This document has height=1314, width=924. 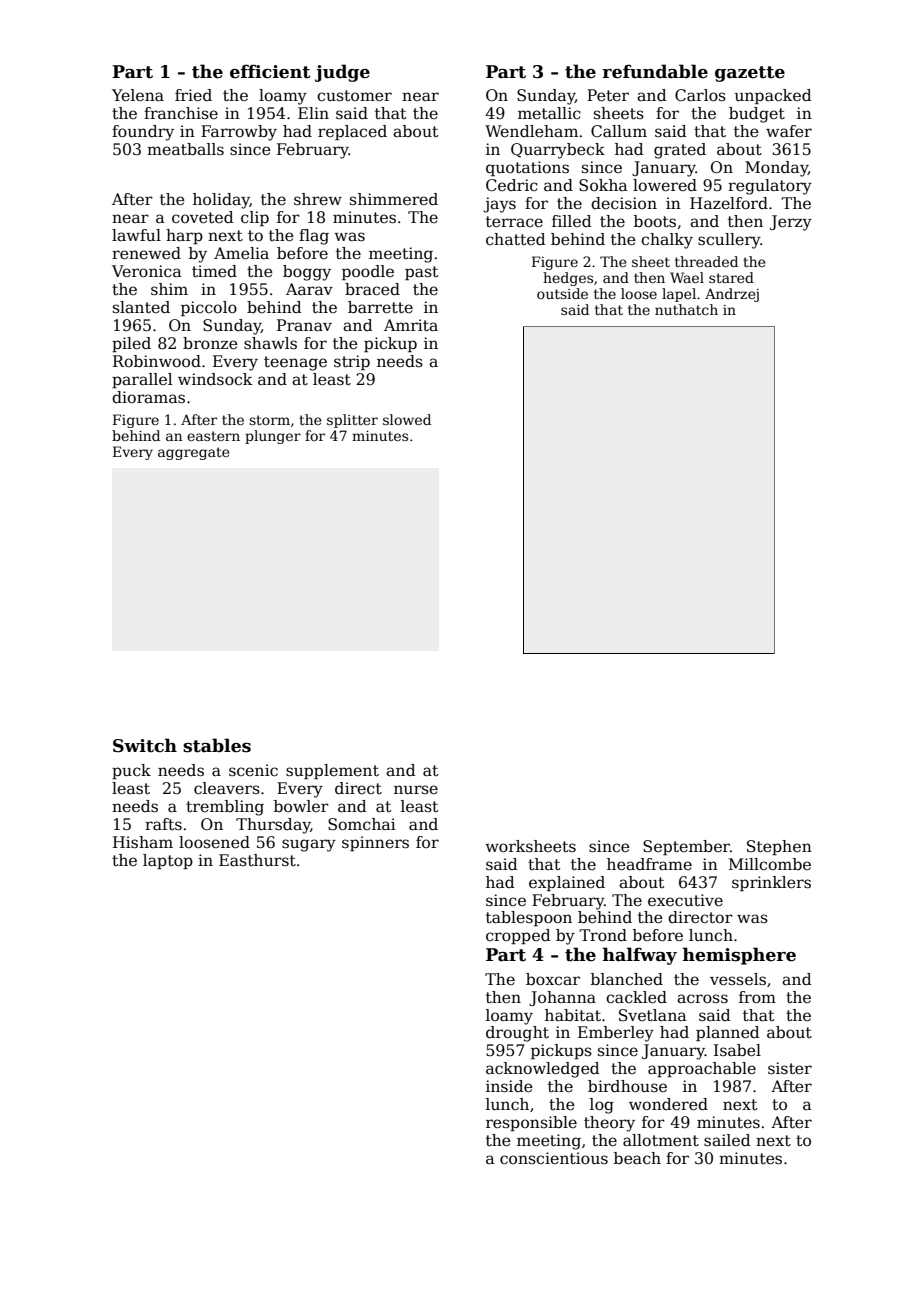 What do you see at coordinates (407, 419) in the document?
I see `slowed` at bounding box center [407, 419].
